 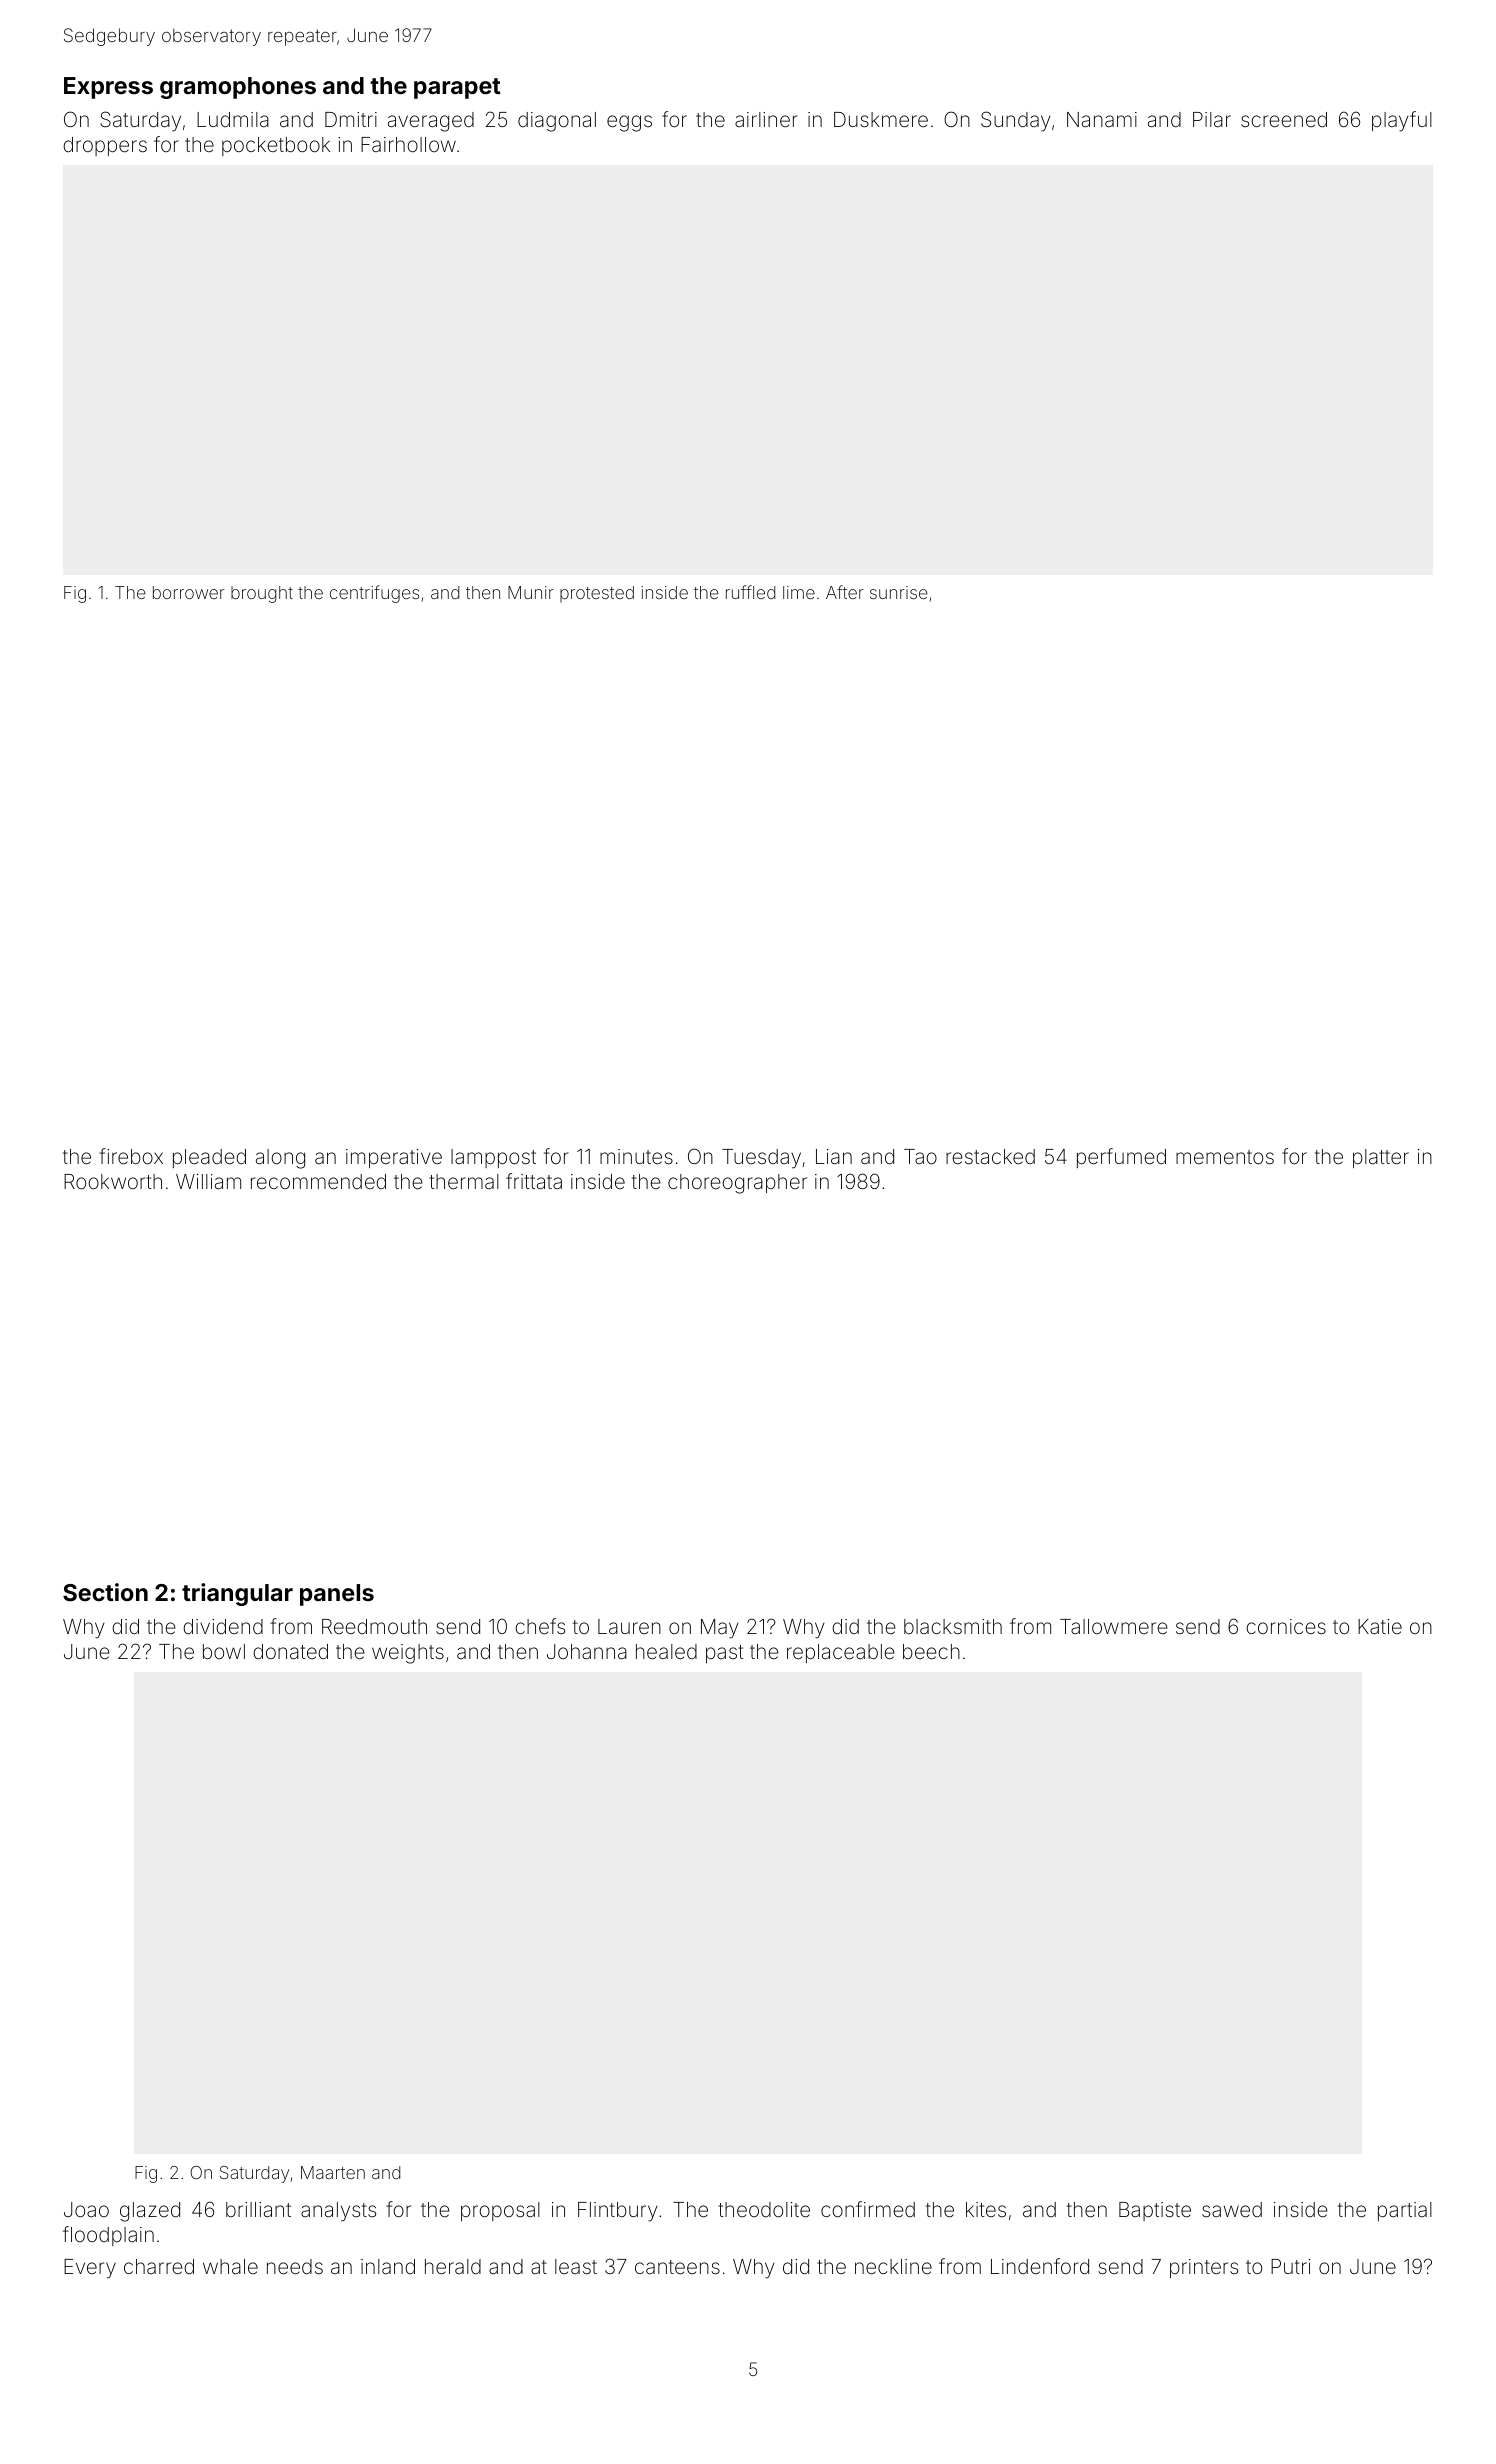 I want to click on analysts, so click(x=338, y=2212).
